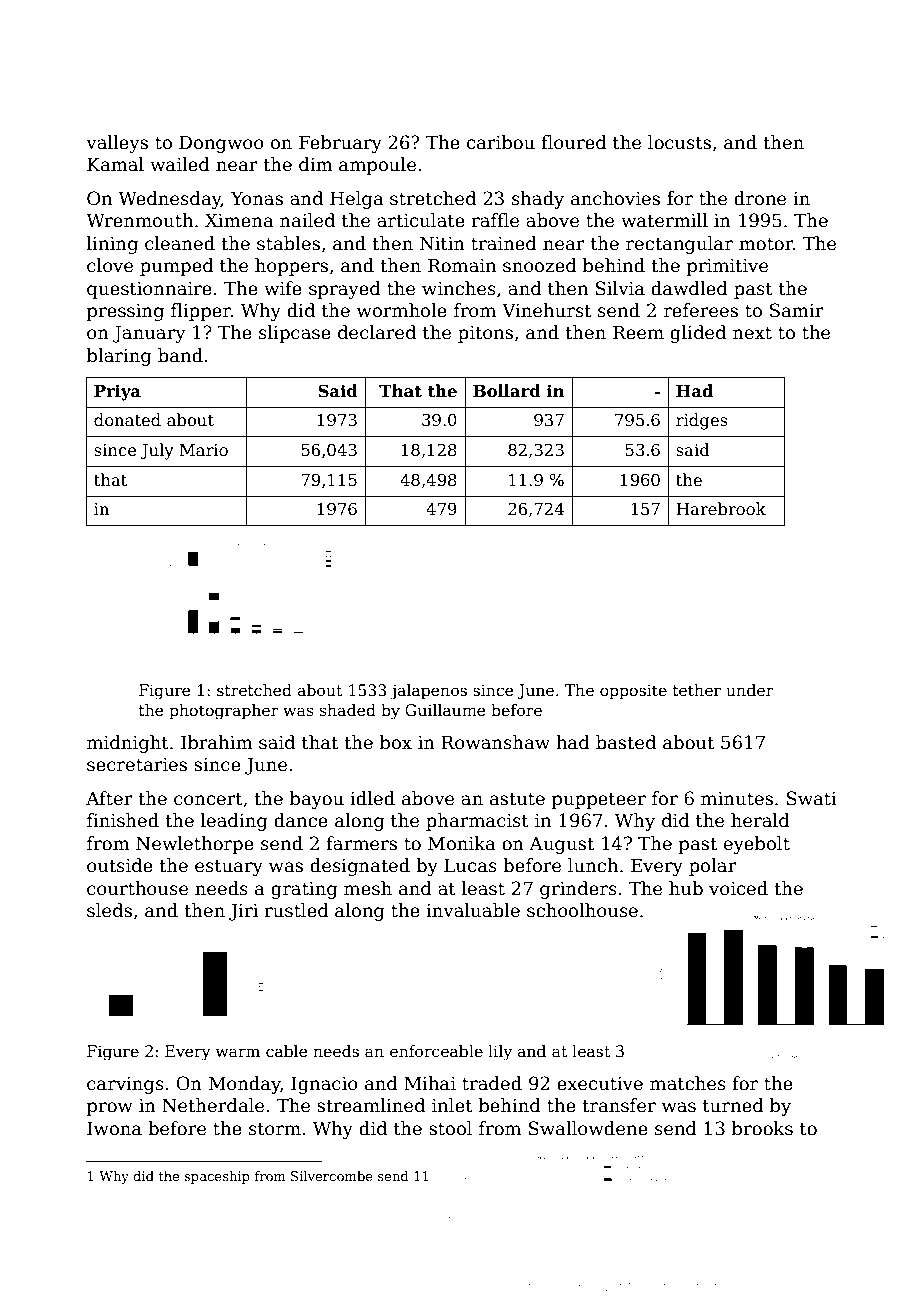 The width and height of the document is (924, 1314). Describe the element at coordinates (762, 1128) in the document. I see `brooks` at that location.
